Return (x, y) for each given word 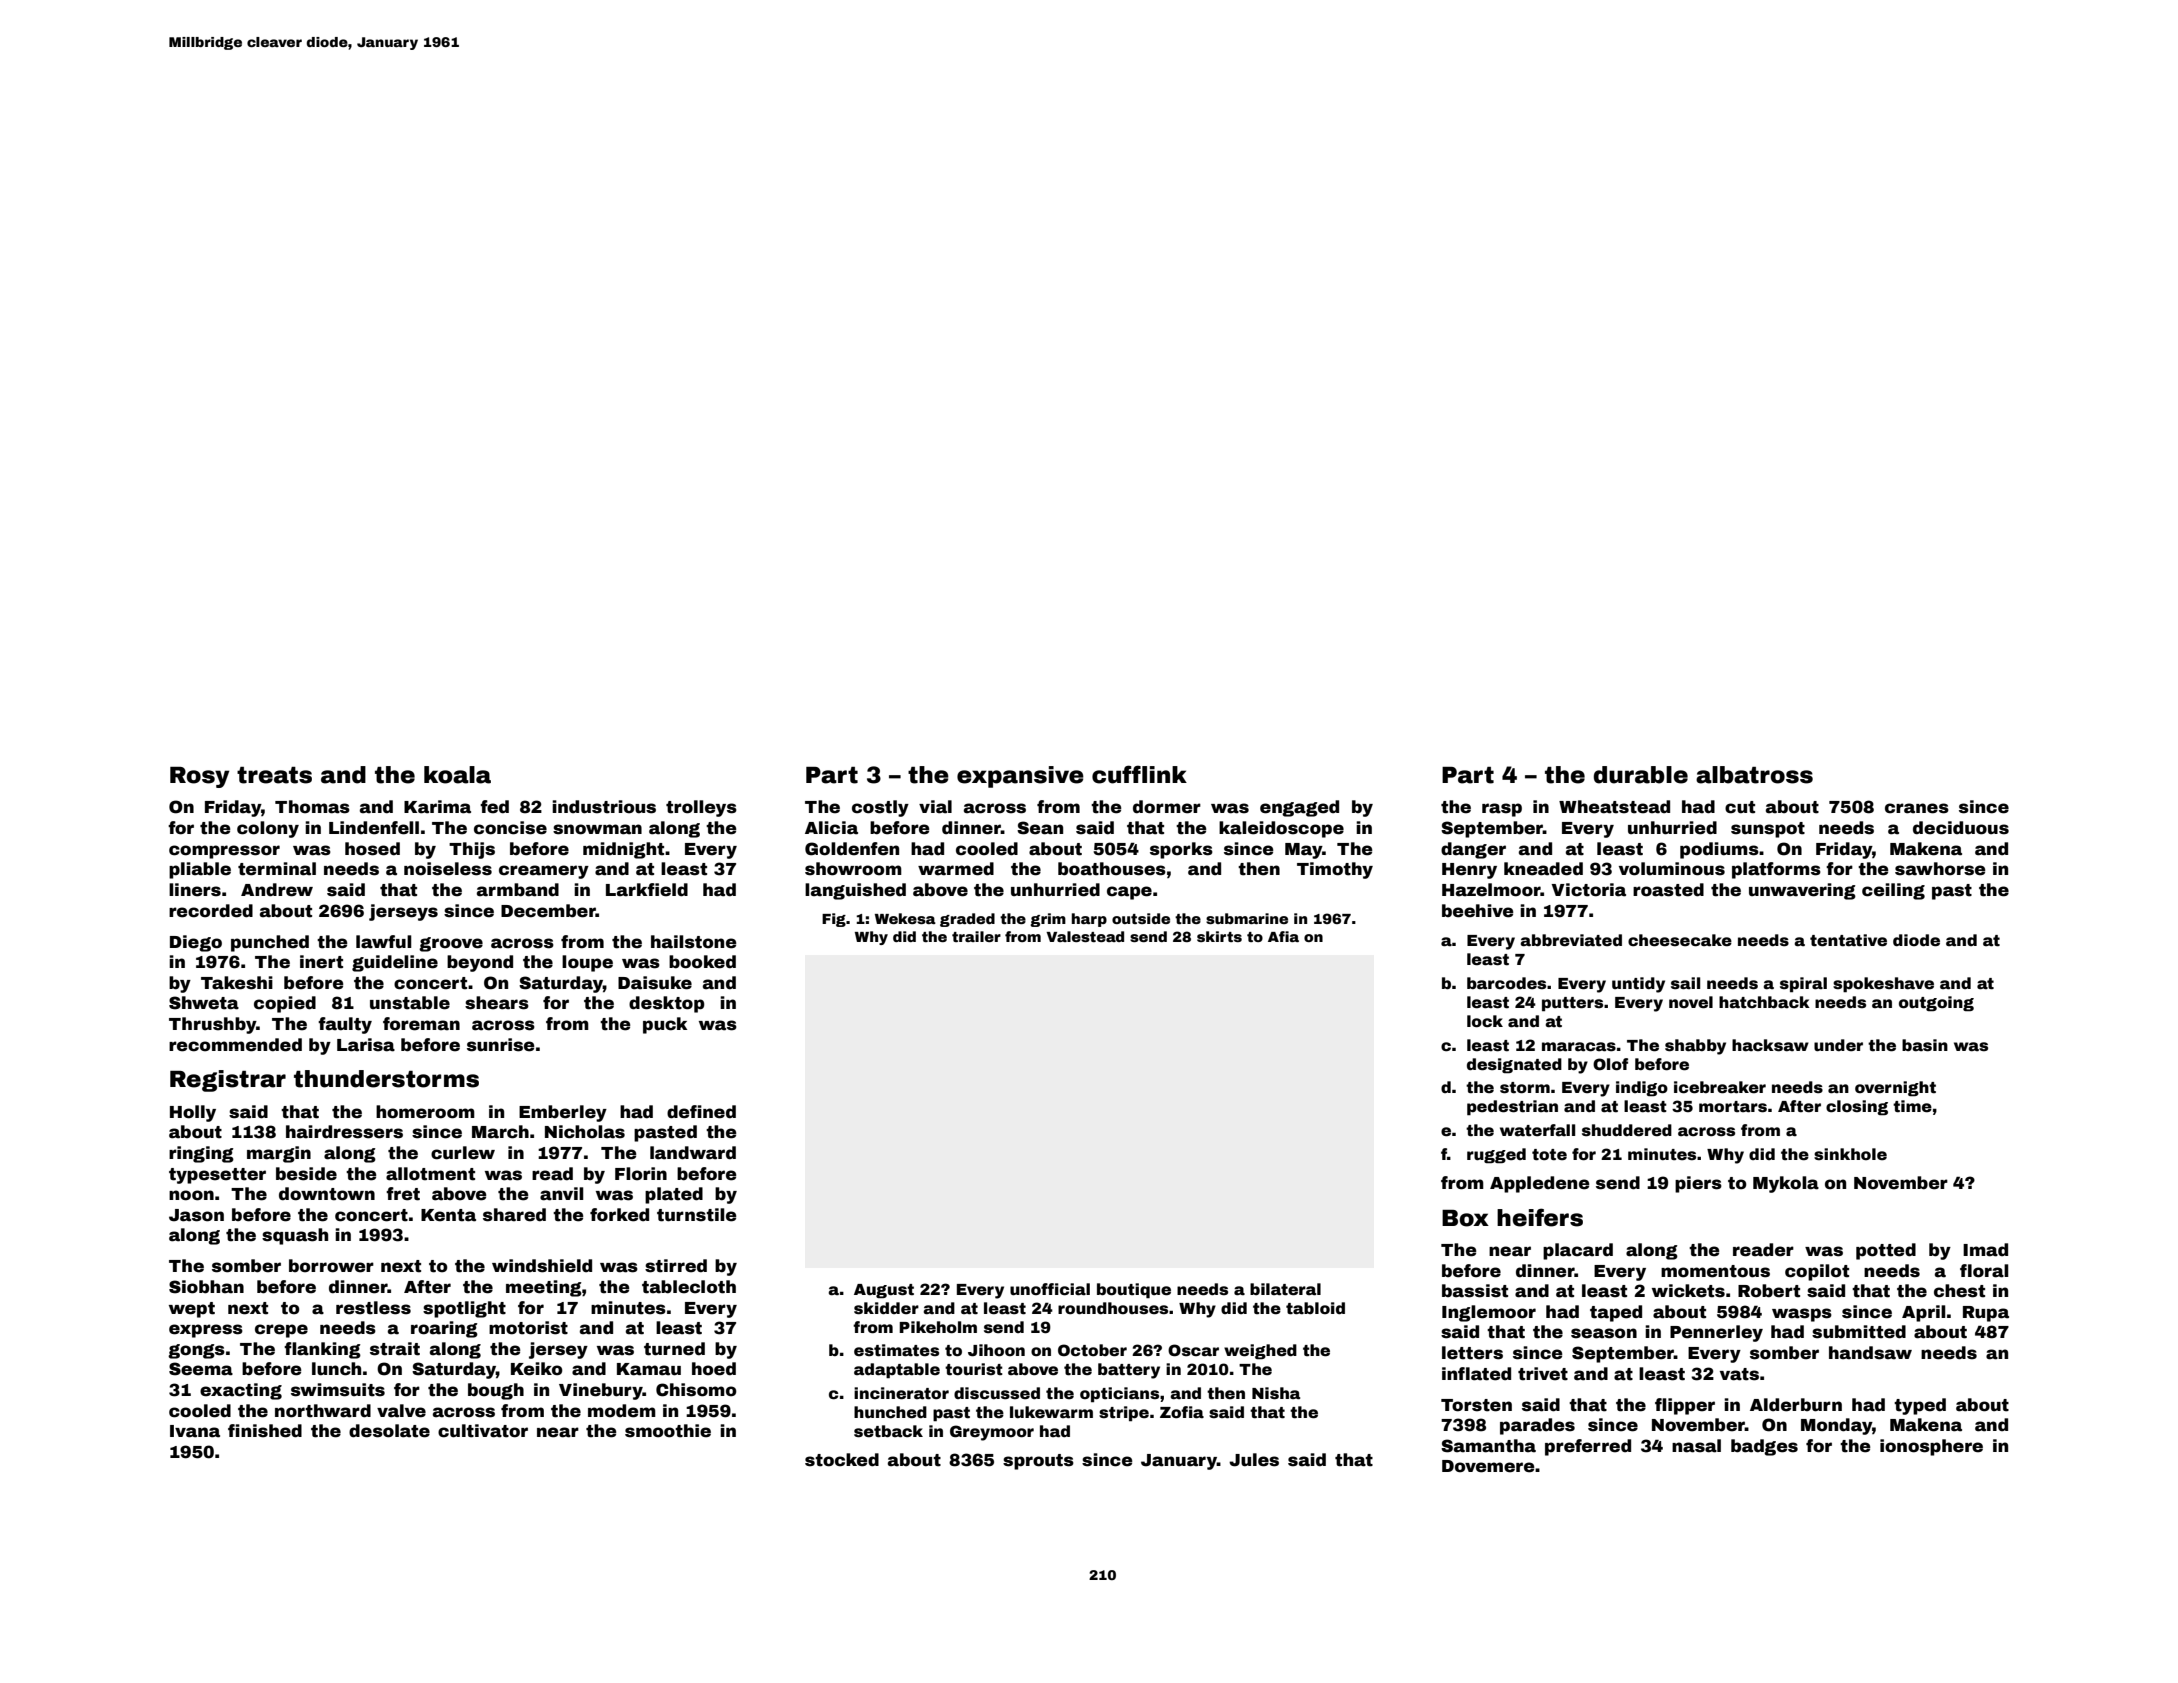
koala (457, 775)
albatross (1754, 775)
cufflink (1139, 774)
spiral (1803, 985)
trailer (976, 936)
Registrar (228, 1081)
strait (395, 1349)
